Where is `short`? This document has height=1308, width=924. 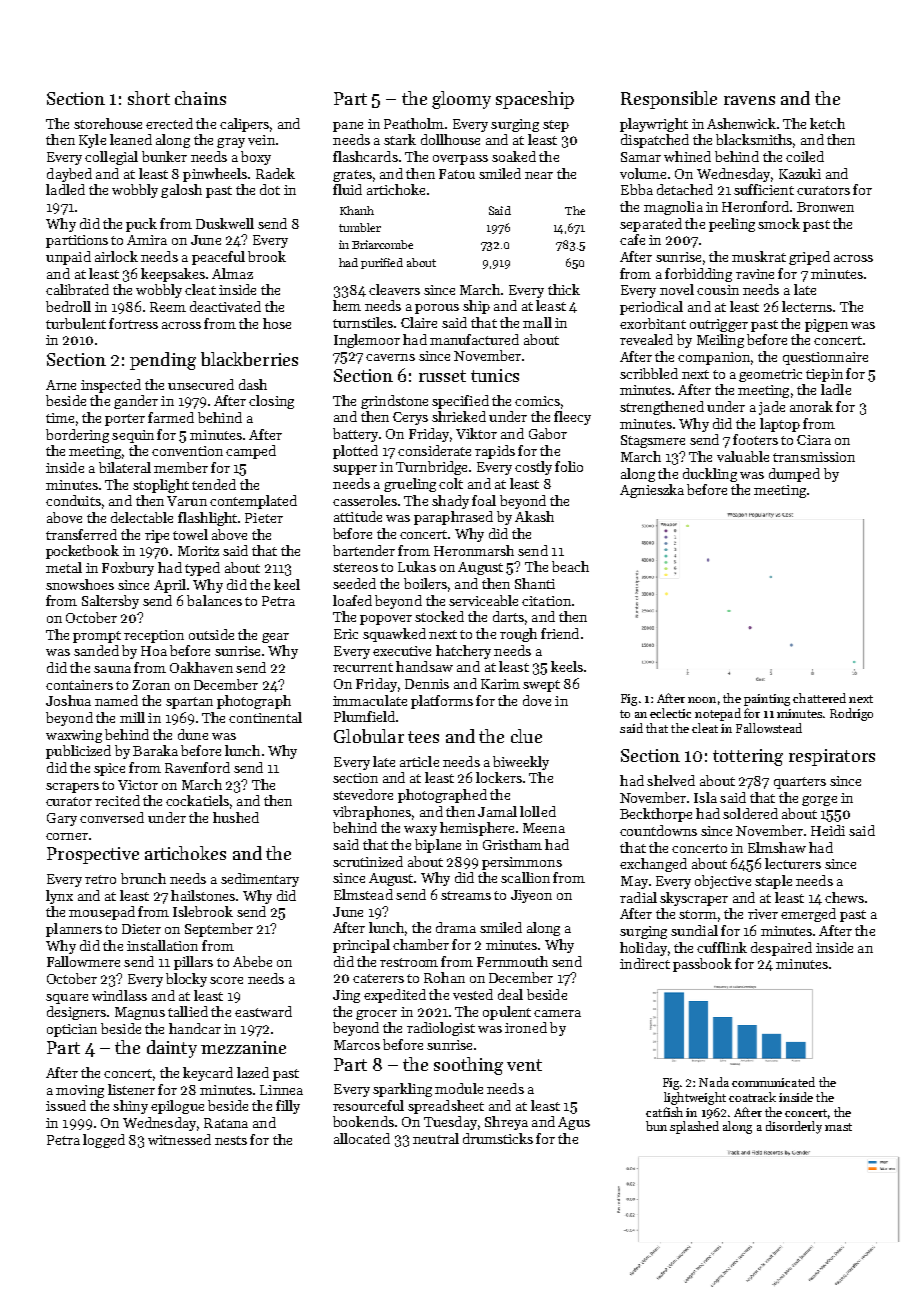
short is located at coordinates (149, 98).
